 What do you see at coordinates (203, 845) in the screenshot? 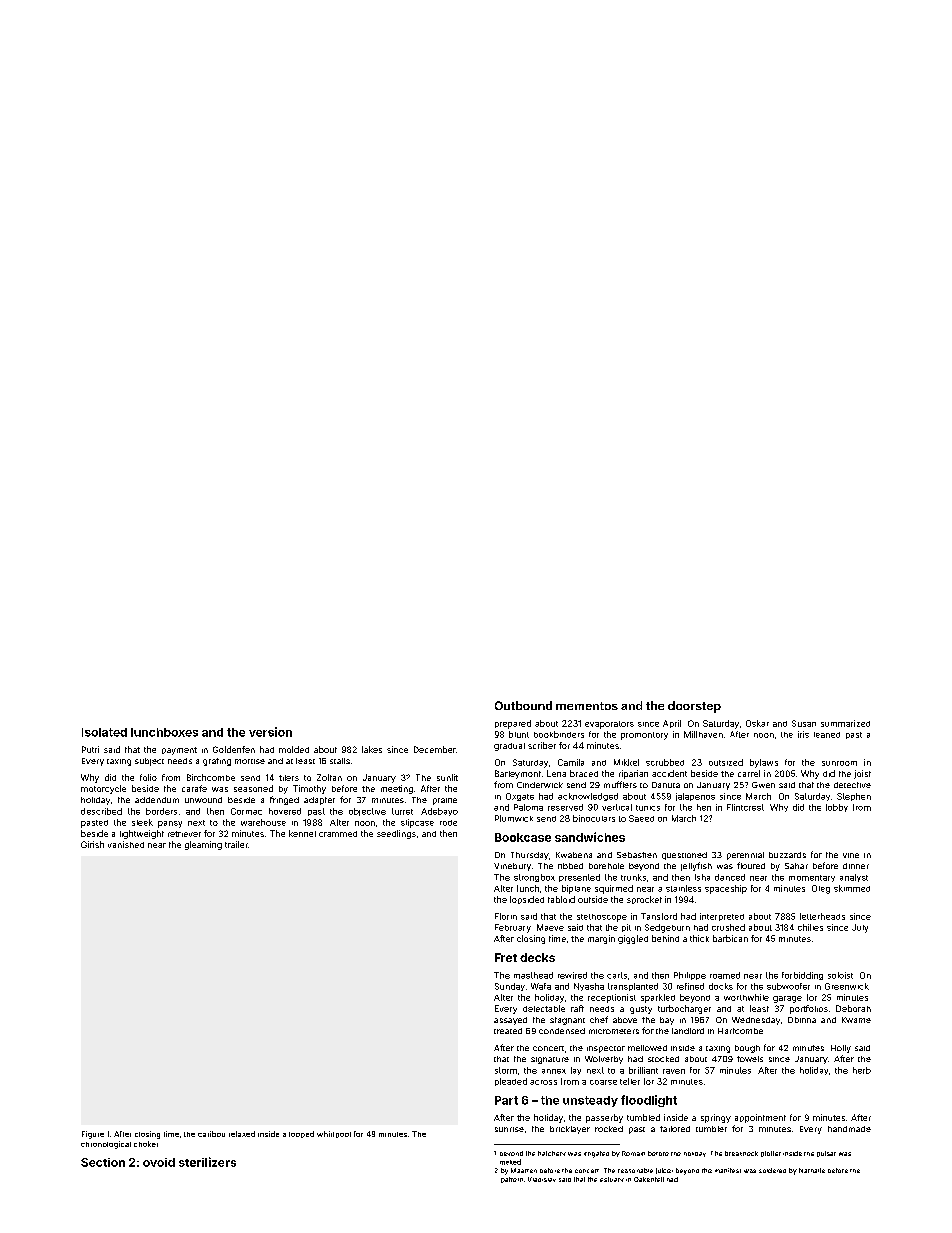
I see `gleaming` at bounding box center [203, 845].
